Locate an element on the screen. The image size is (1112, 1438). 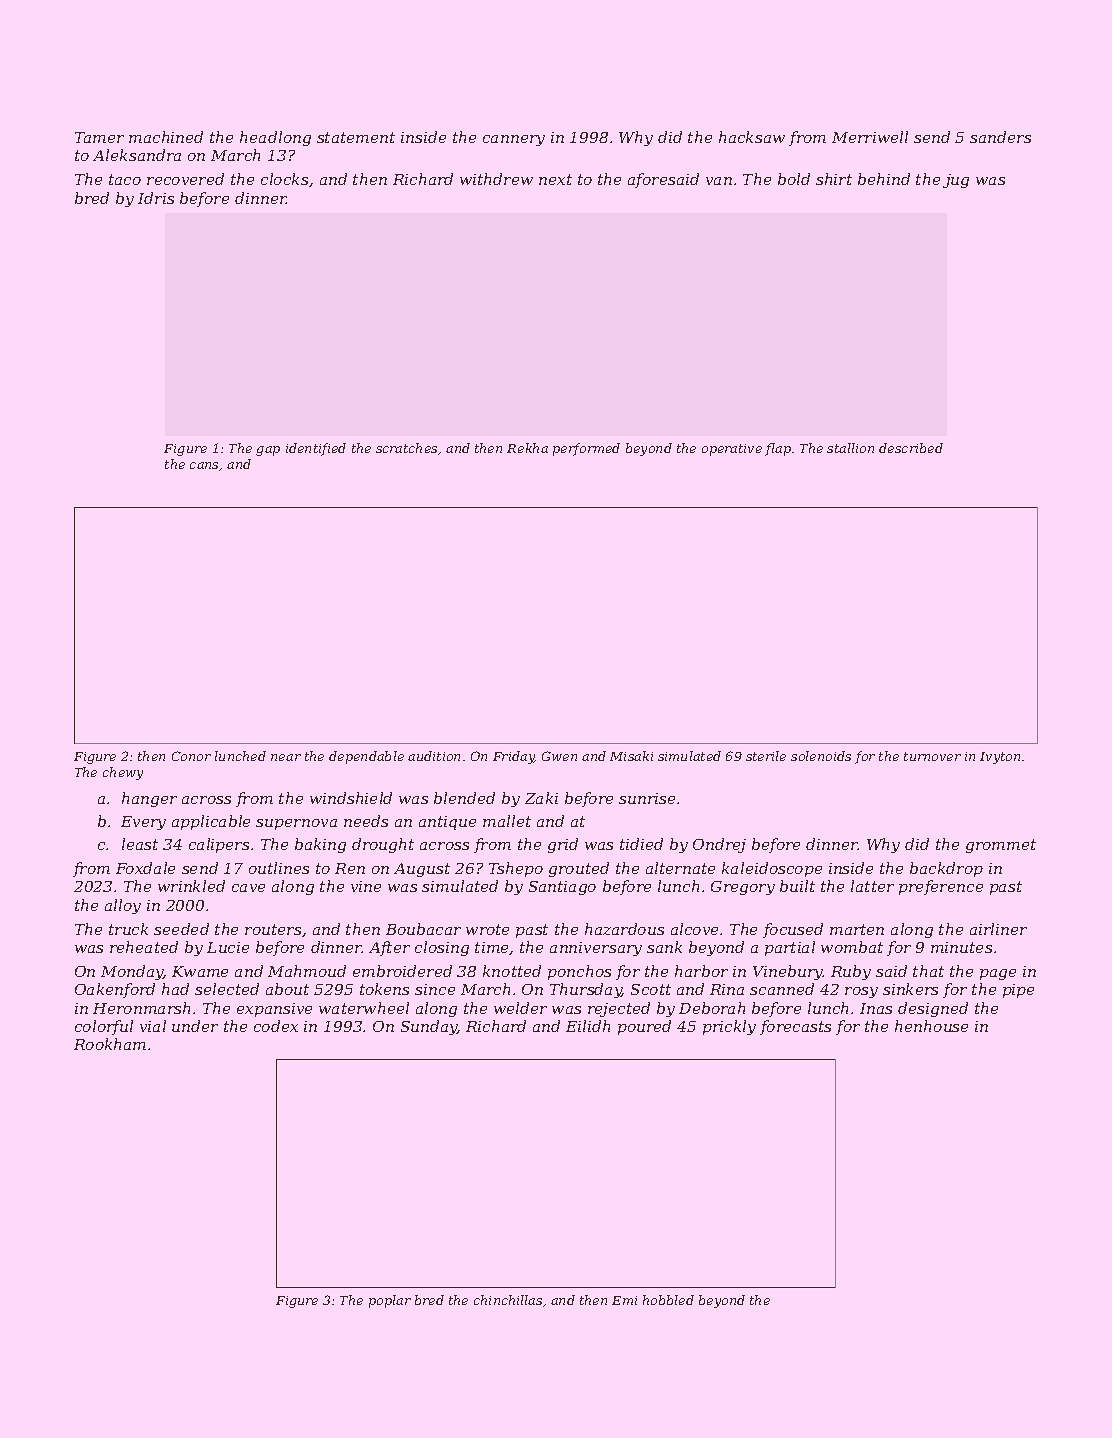
described is located at coordinates (911, 448).
